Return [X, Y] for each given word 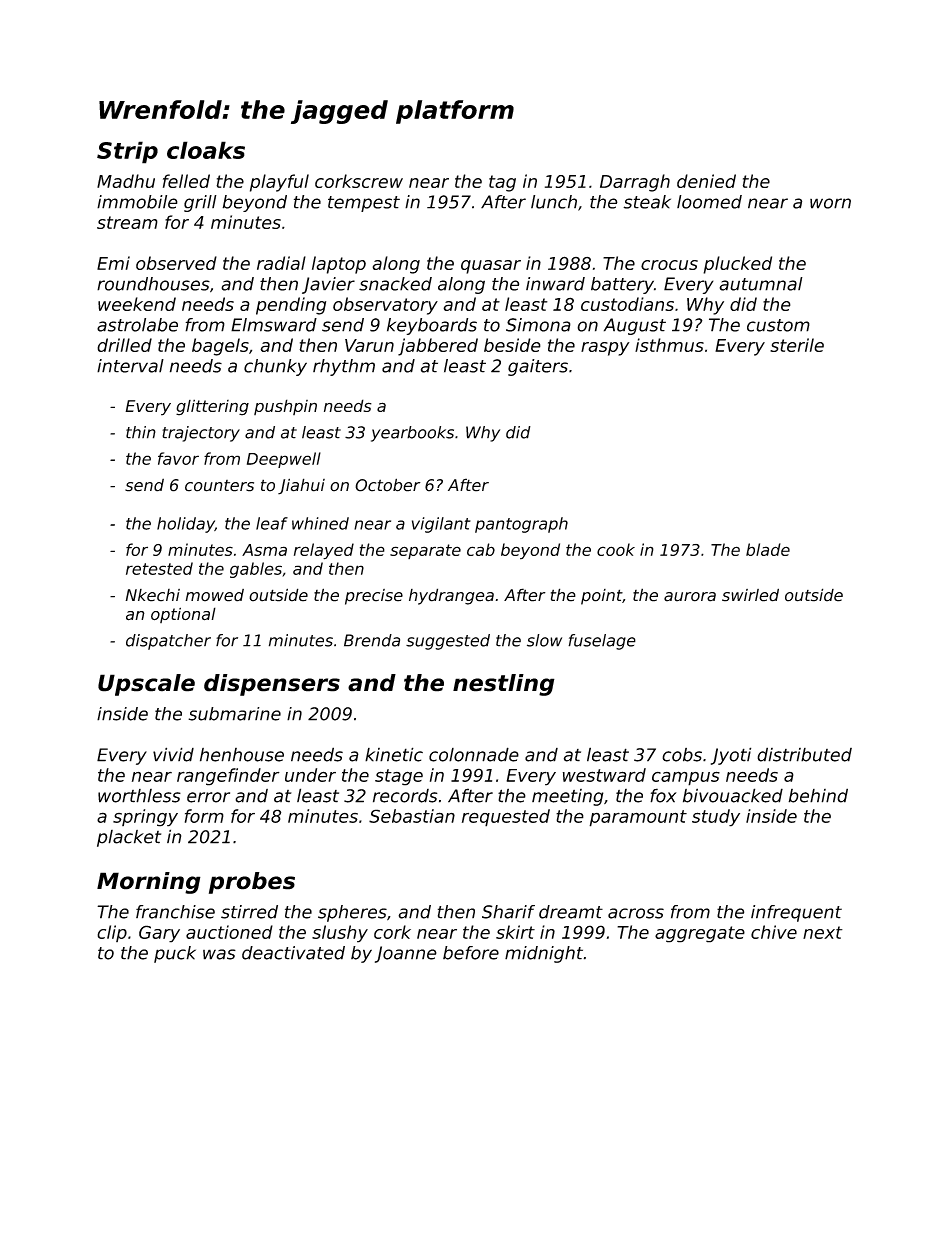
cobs [682, 755]
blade [768, 549]
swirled [750, 595]
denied [706, 181]
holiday [186, 525]
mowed [214, 595]
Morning [149, 883]
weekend [137, 304]
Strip [127, 152]
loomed [709, 202]
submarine [234, 714]
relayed [324, 551]
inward [555, 284]
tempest [364, 204]
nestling [504, 685]
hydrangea [451, 596]
